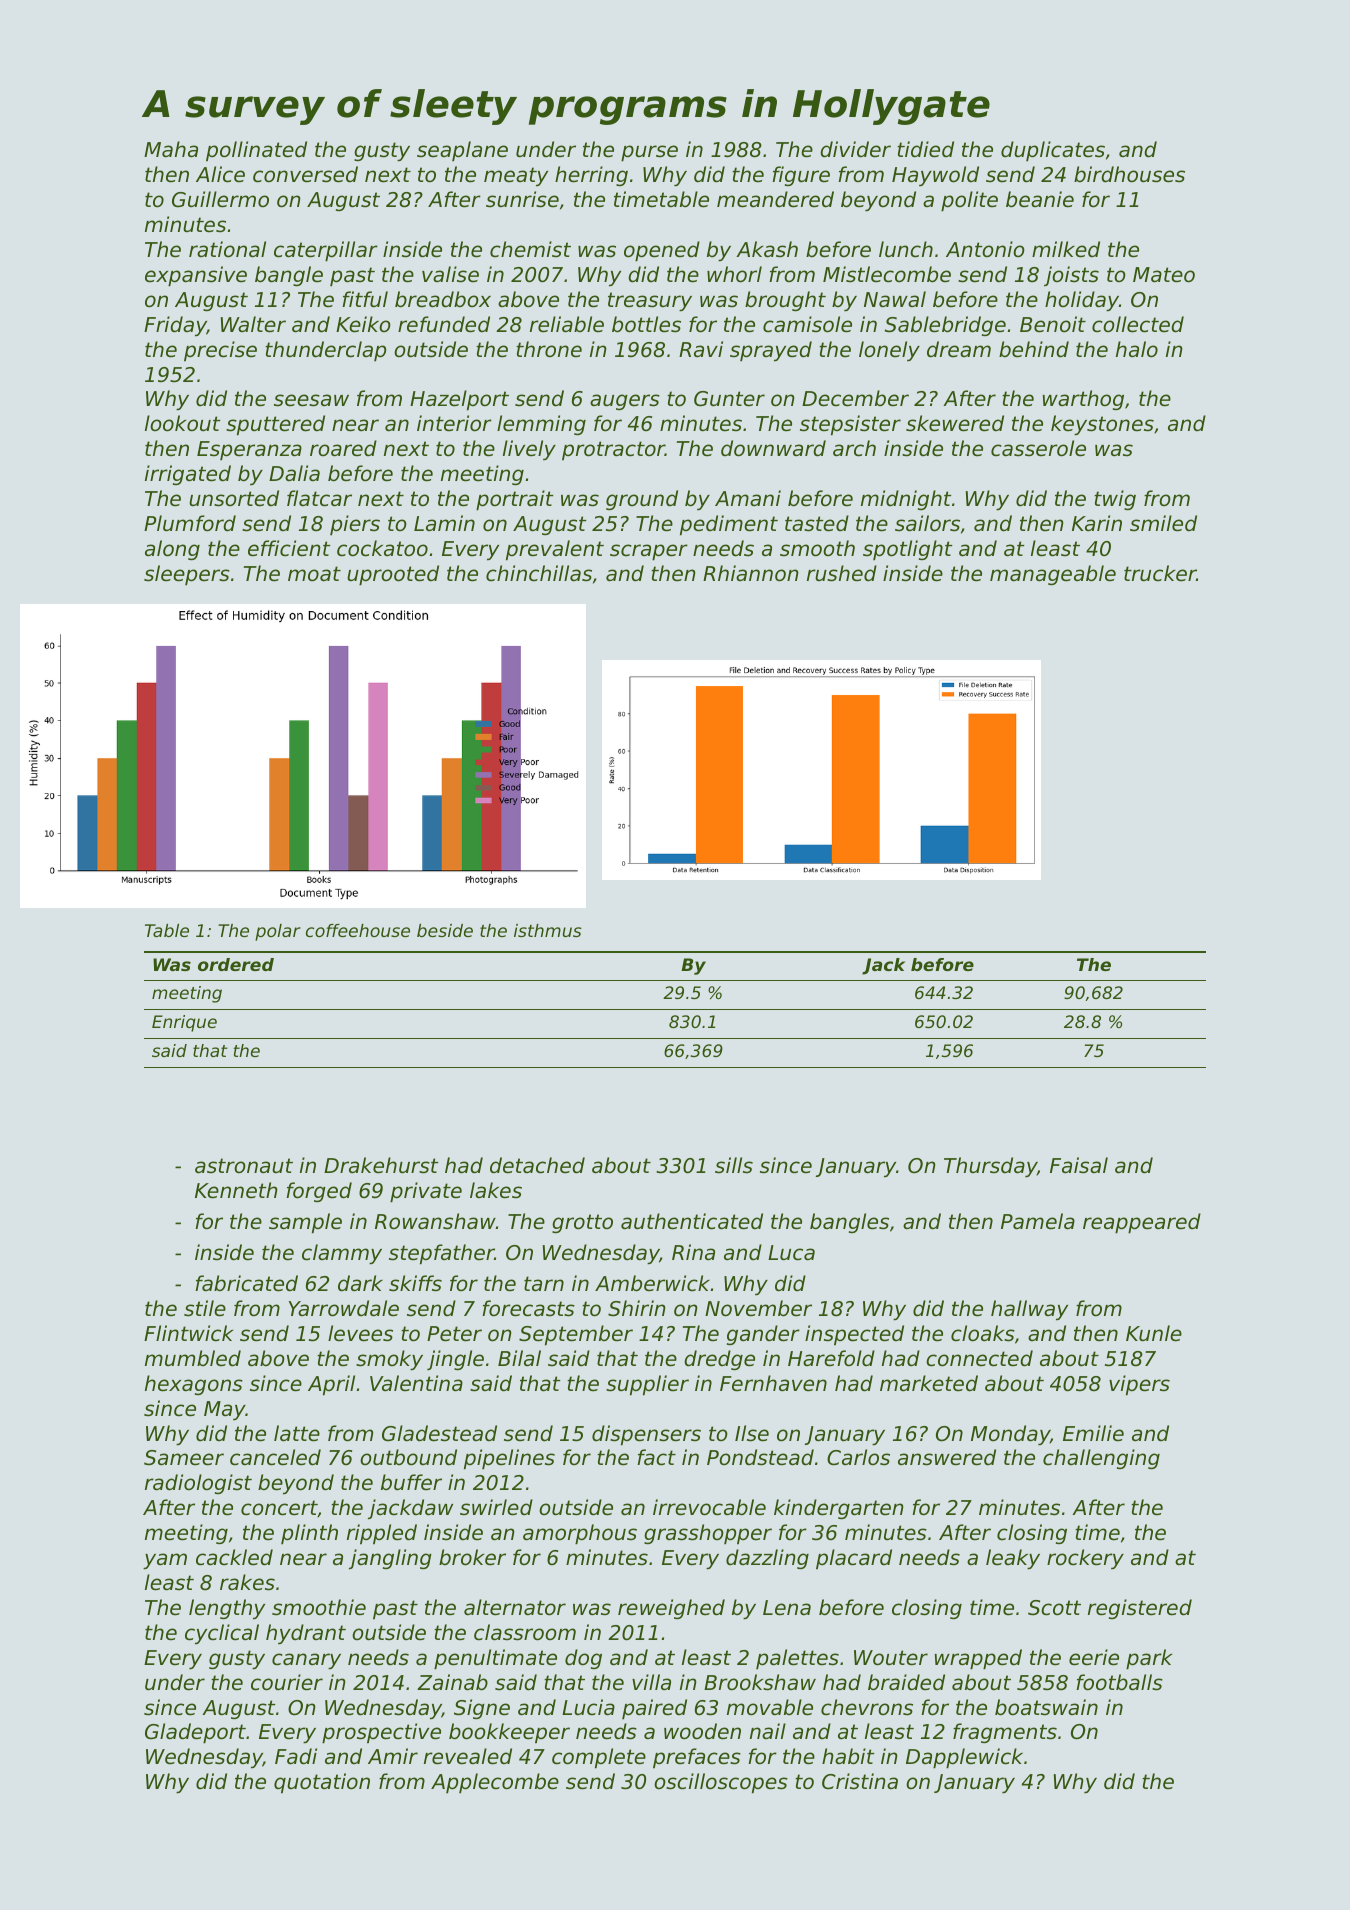 The image size is (1350, 1910). I want to click on Maha, so click(171, 149).
